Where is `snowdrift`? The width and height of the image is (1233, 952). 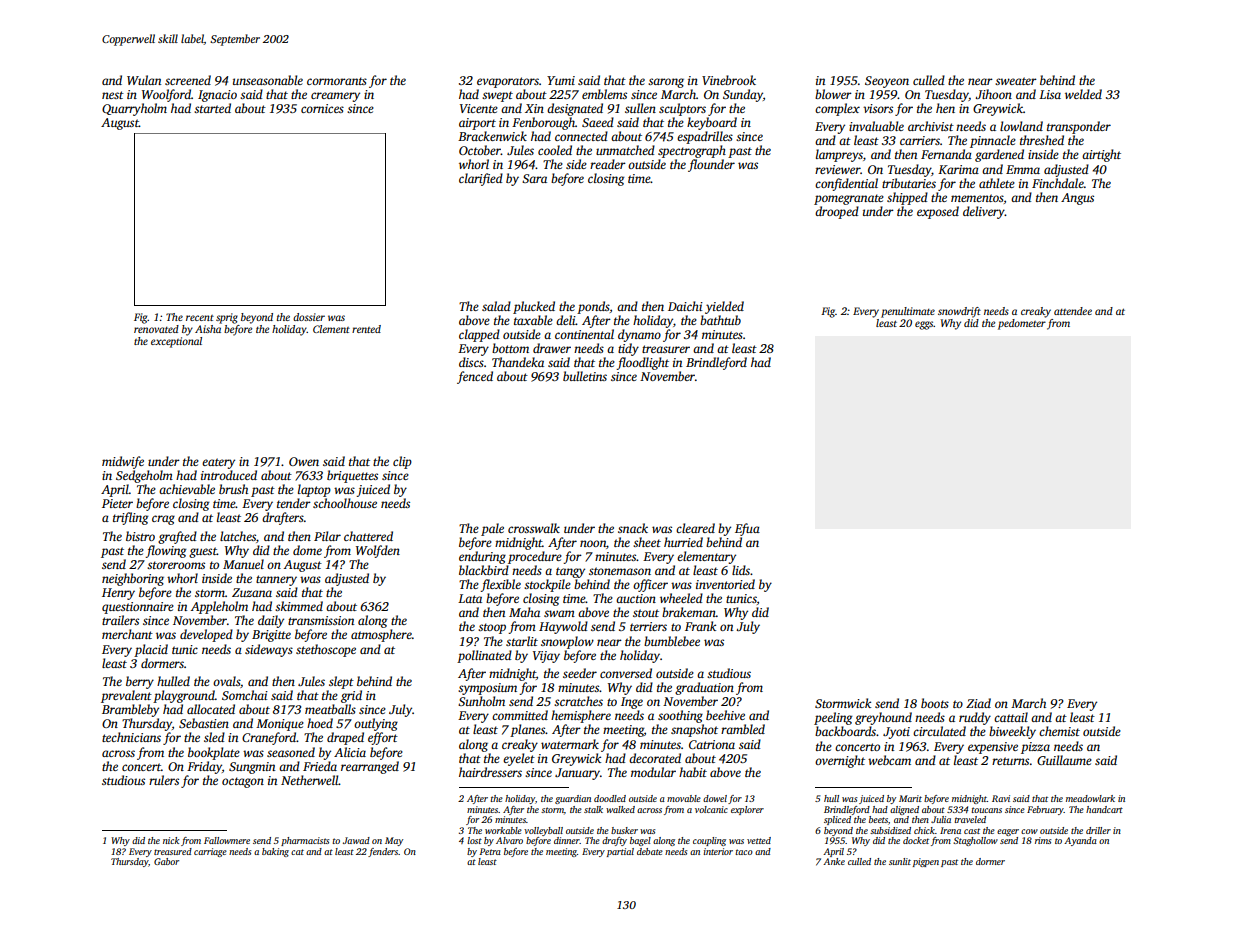 snowdrift is located at coordinates (959, 312).
